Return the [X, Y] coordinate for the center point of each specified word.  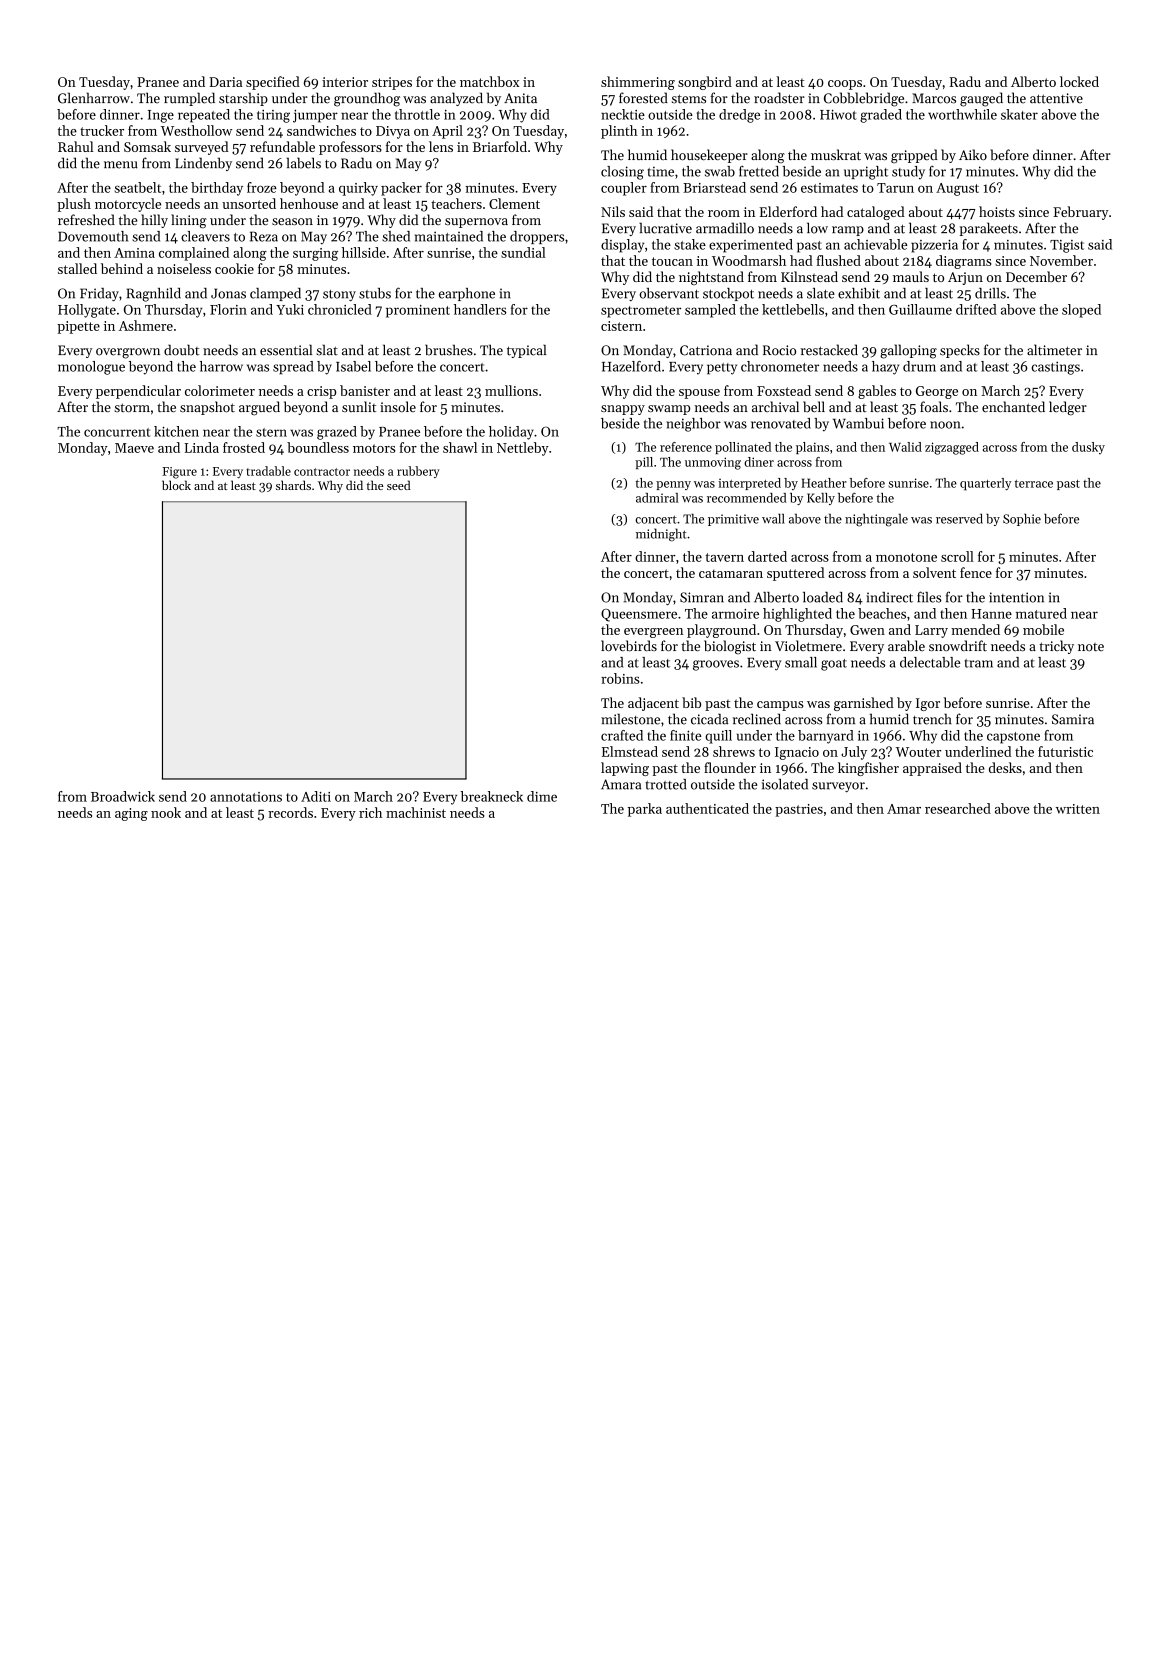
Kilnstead [809, 276]
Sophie [1022, 519]
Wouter [918, 752]
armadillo [725, 228]
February [1080, 213]
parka [645, 810]
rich [370, 812]
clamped [275, 294]
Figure [179, 473]
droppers [537, 237]
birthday [217, 189]
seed [399, 485]
